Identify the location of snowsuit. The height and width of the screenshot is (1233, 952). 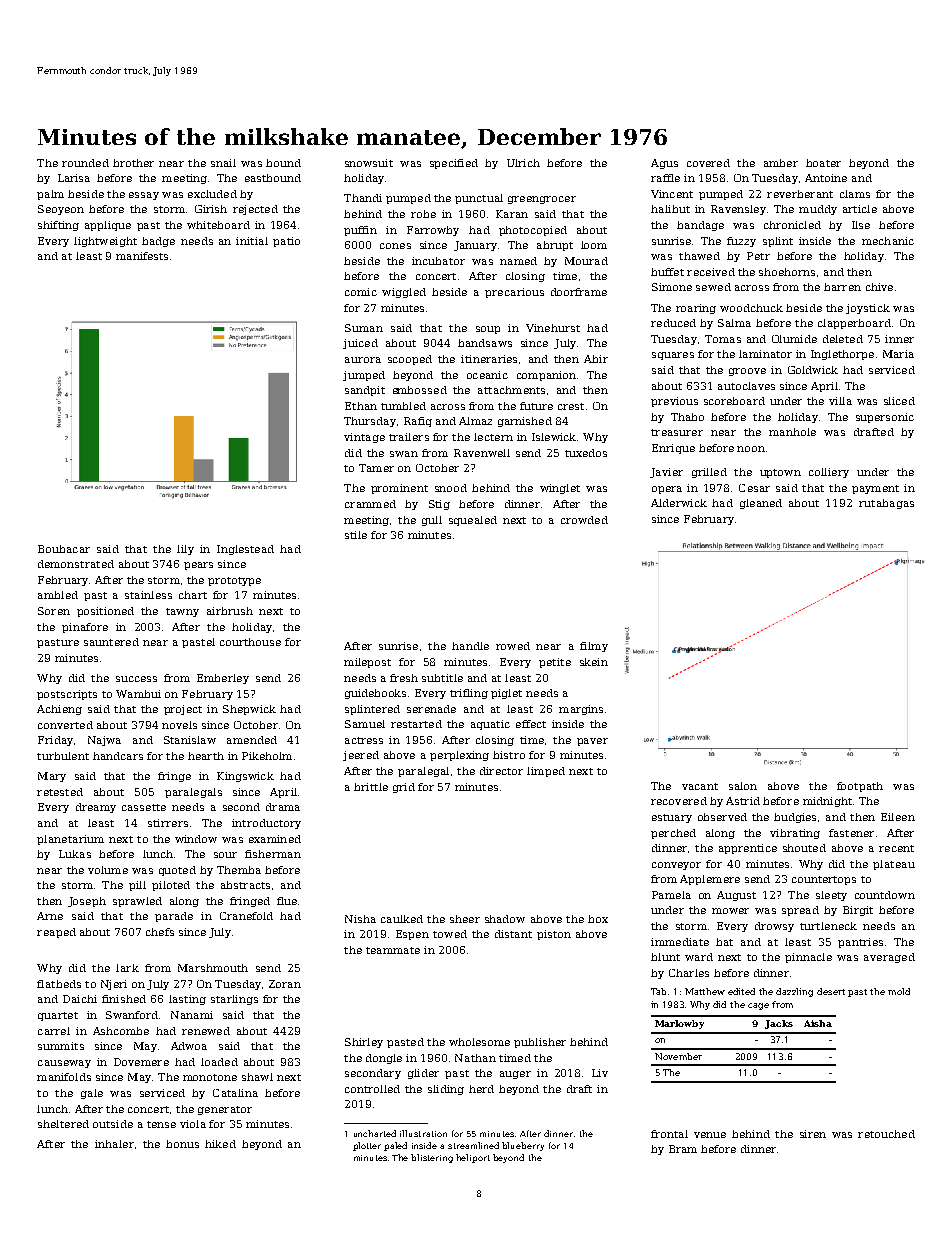
(369, 163).
